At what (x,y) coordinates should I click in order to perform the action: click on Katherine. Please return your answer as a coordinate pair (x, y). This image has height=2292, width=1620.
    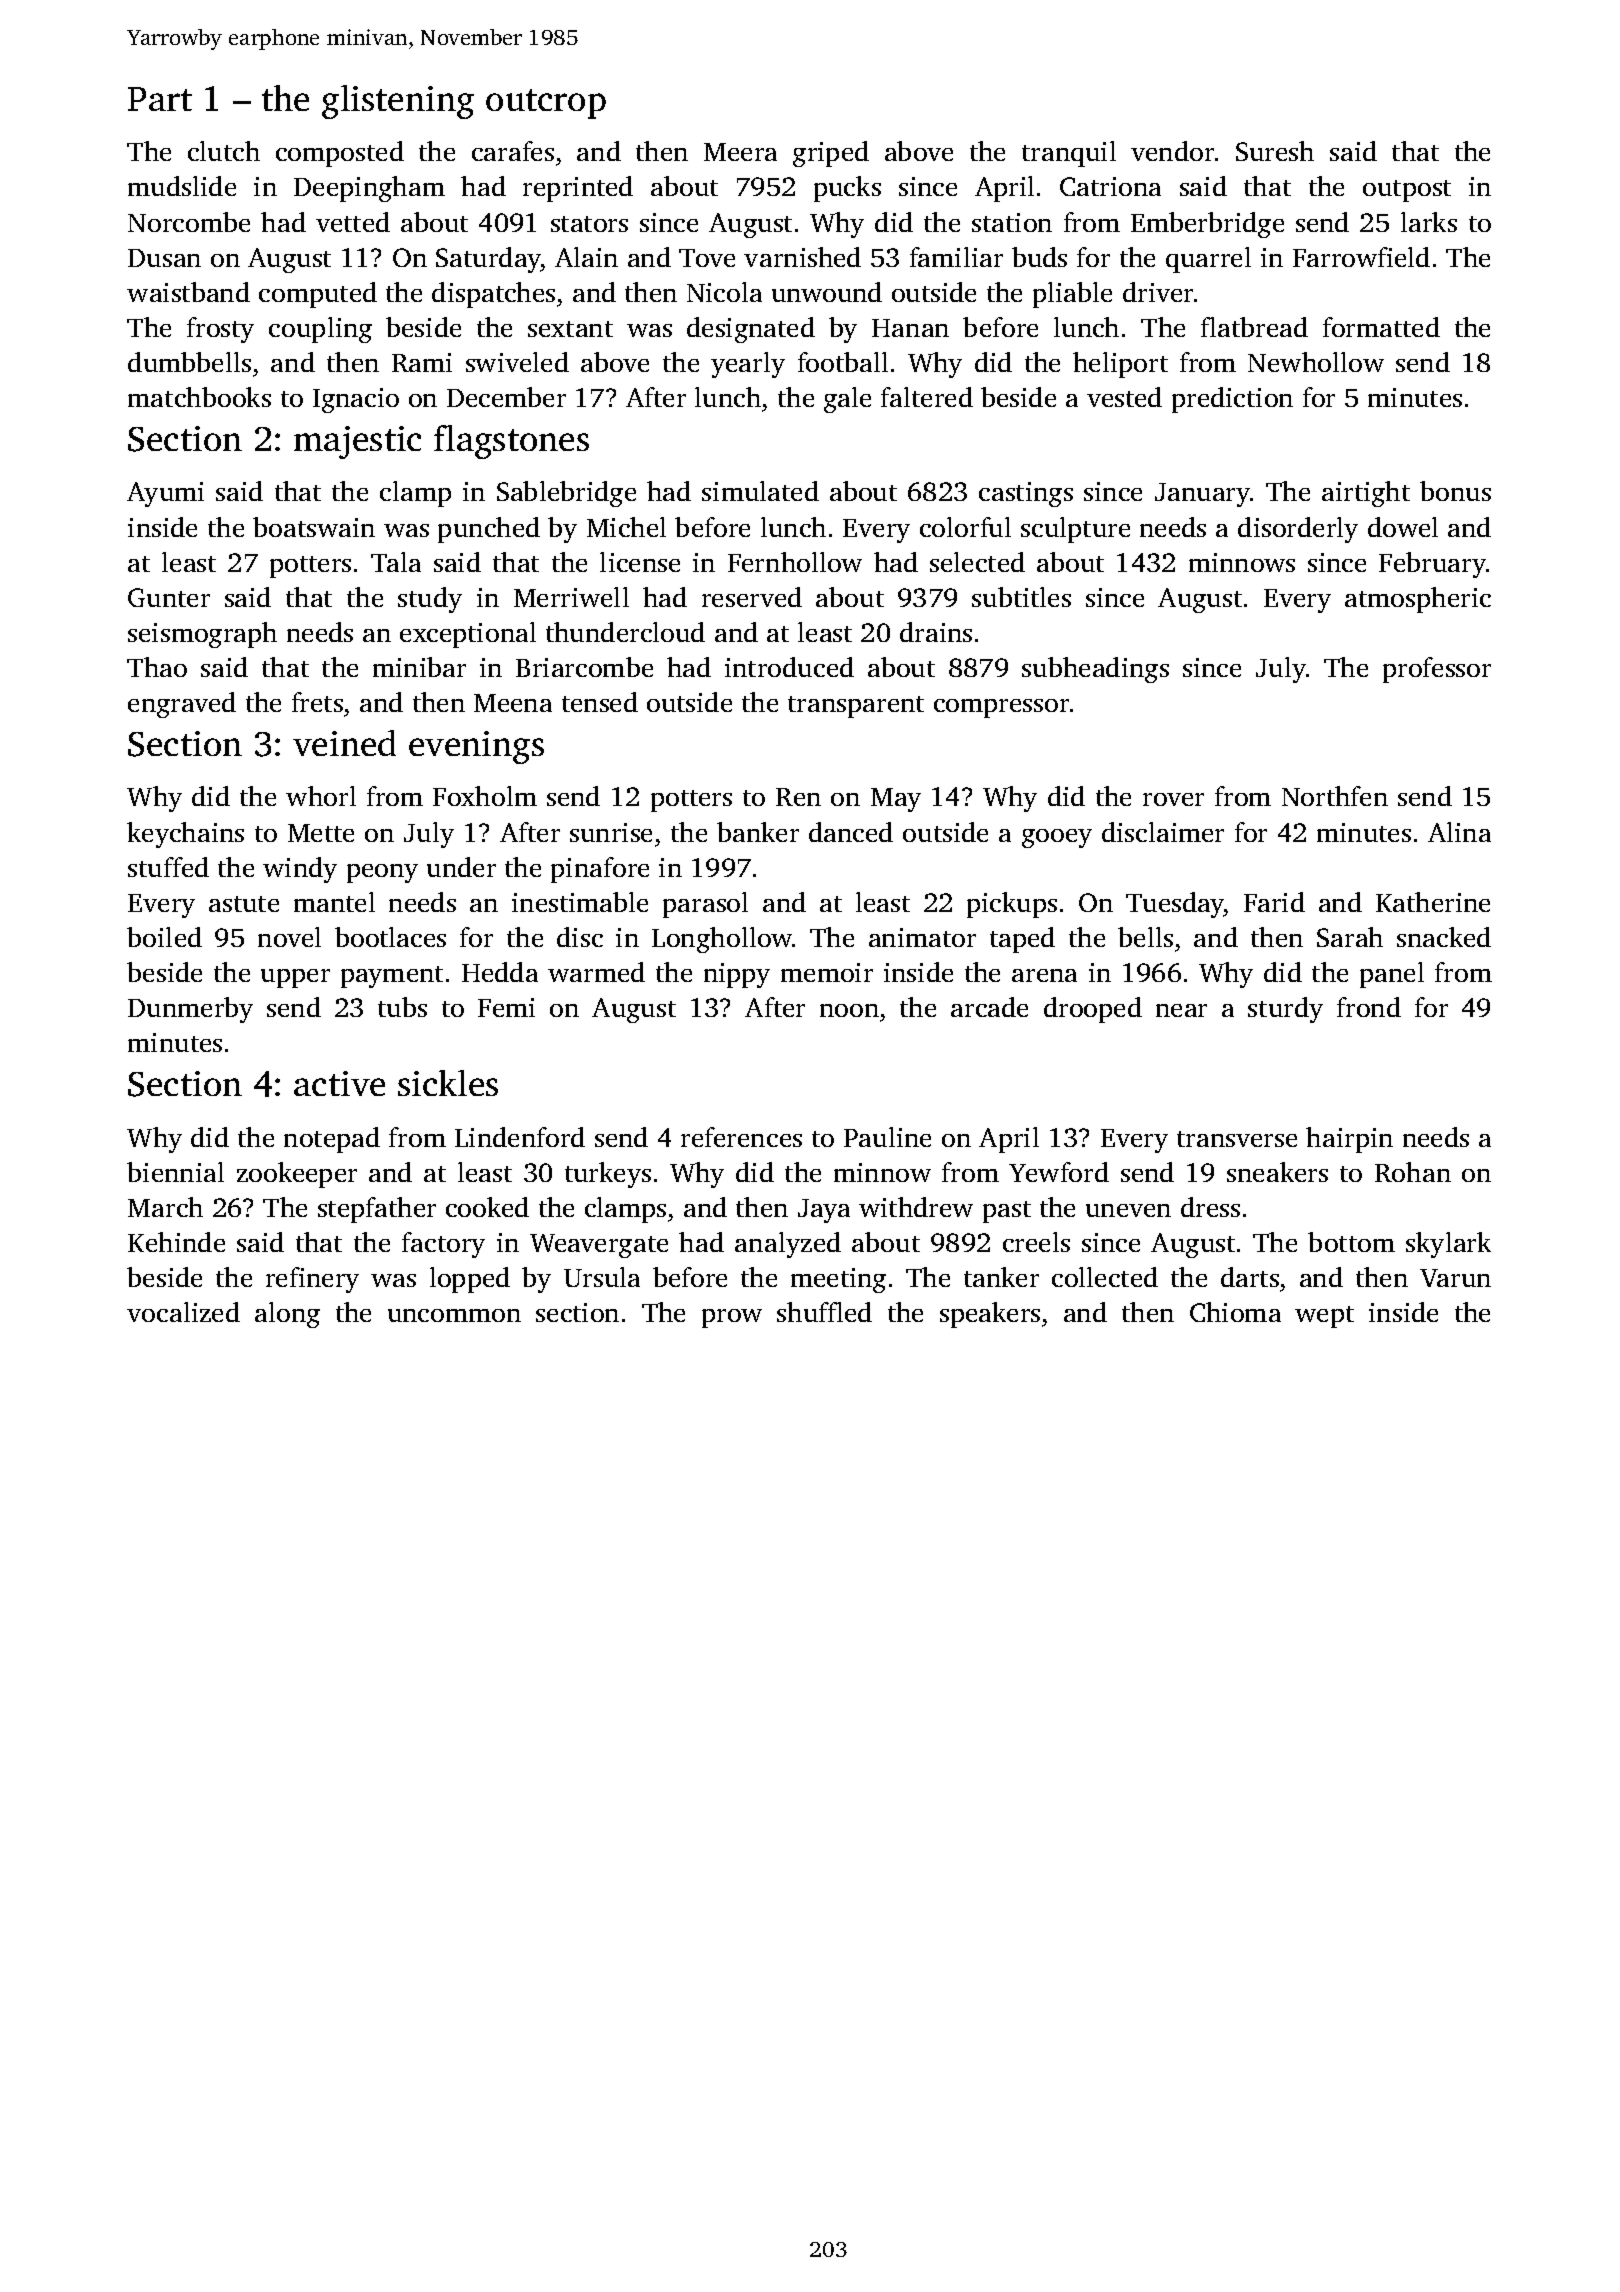
    Looking at the image, I should click on (1433, 902).
